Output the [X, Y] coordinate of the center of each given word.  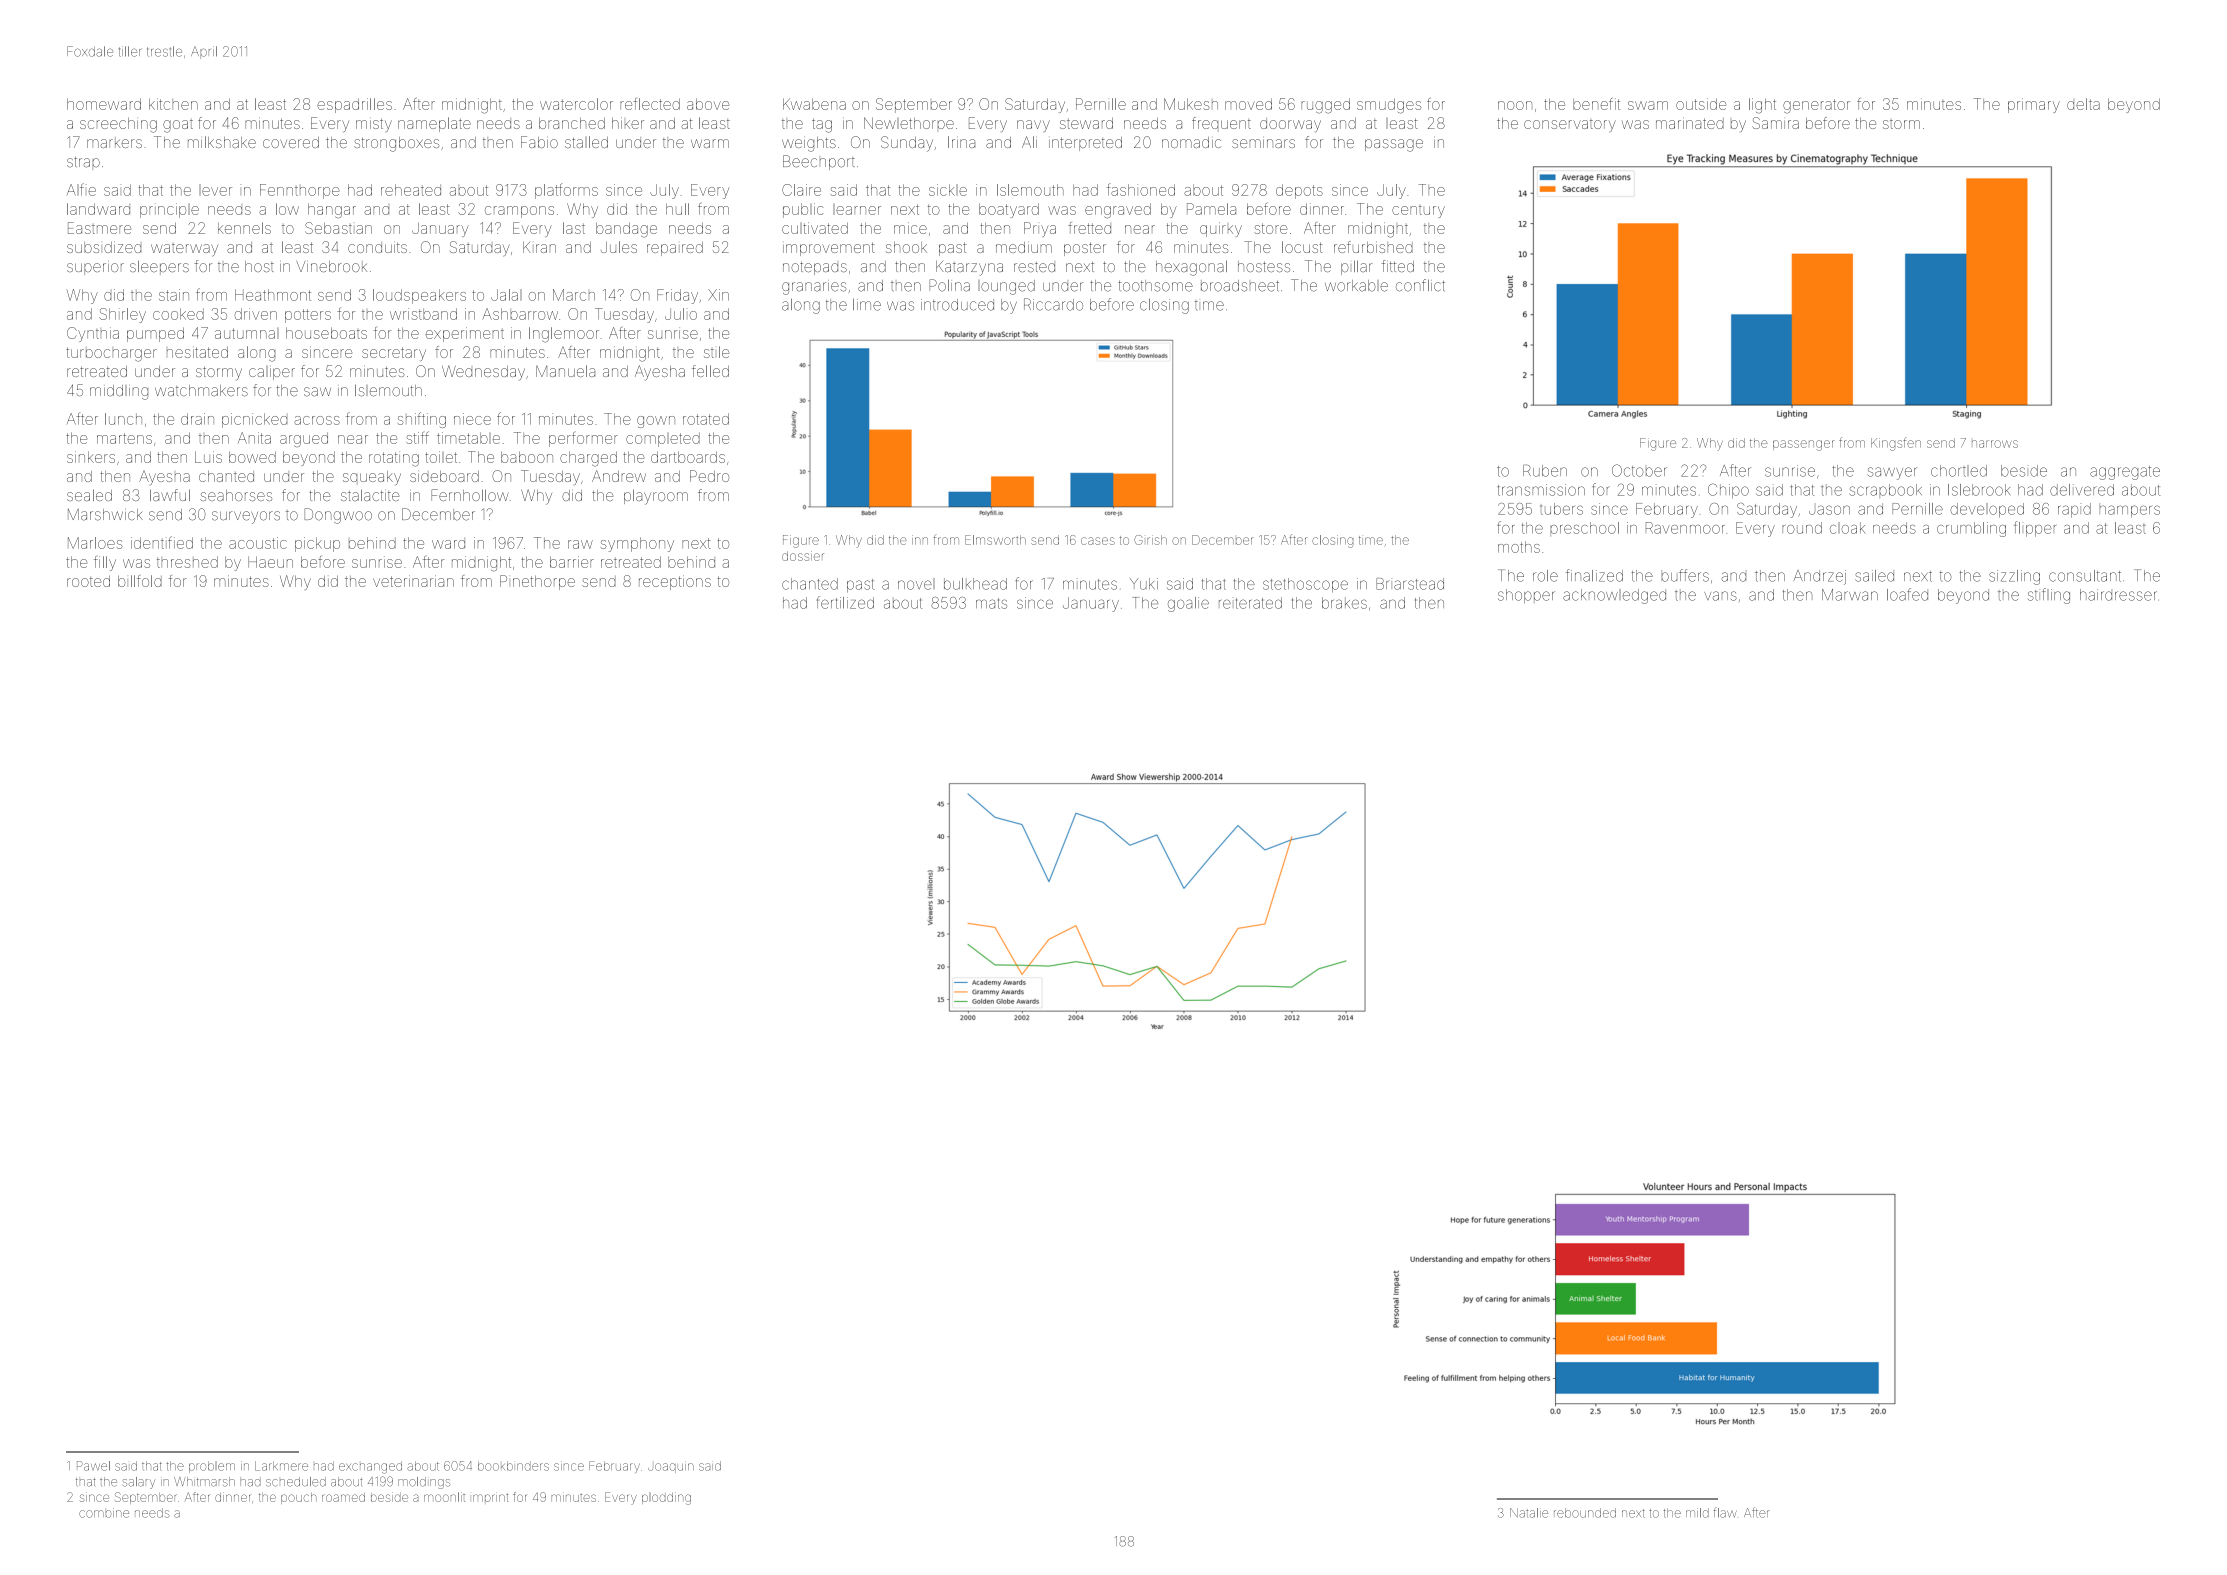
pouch [298, 1498]
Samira [1775, 123]
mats [991, 603]
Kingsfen [1896, 444]
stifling [2049, 596]
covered [291, 142]
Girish [1150, 540]
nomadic [1191, 142]
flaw [1725, 1513]
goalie [1188, 604]
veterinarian [413, 581]
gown [656, 422]
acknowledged [1614, 596]
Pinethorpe [537, 582]
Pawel [93, 1466]
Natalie [1529, 1513]
